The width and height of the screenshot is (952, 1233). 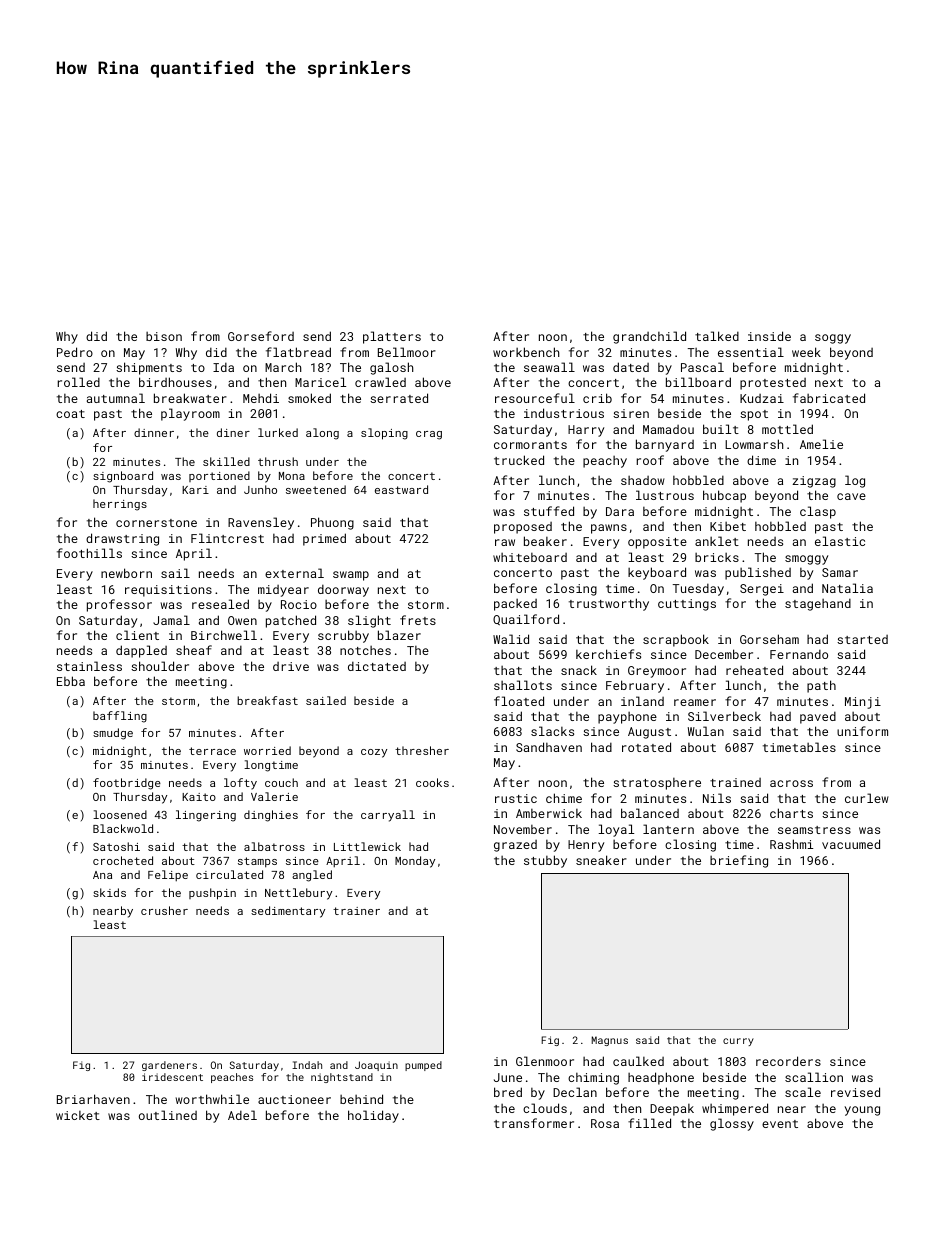 What do you see at coordinates (717, 336) in the screenshot?
I see `talked` at bounding box center [717, 336].
